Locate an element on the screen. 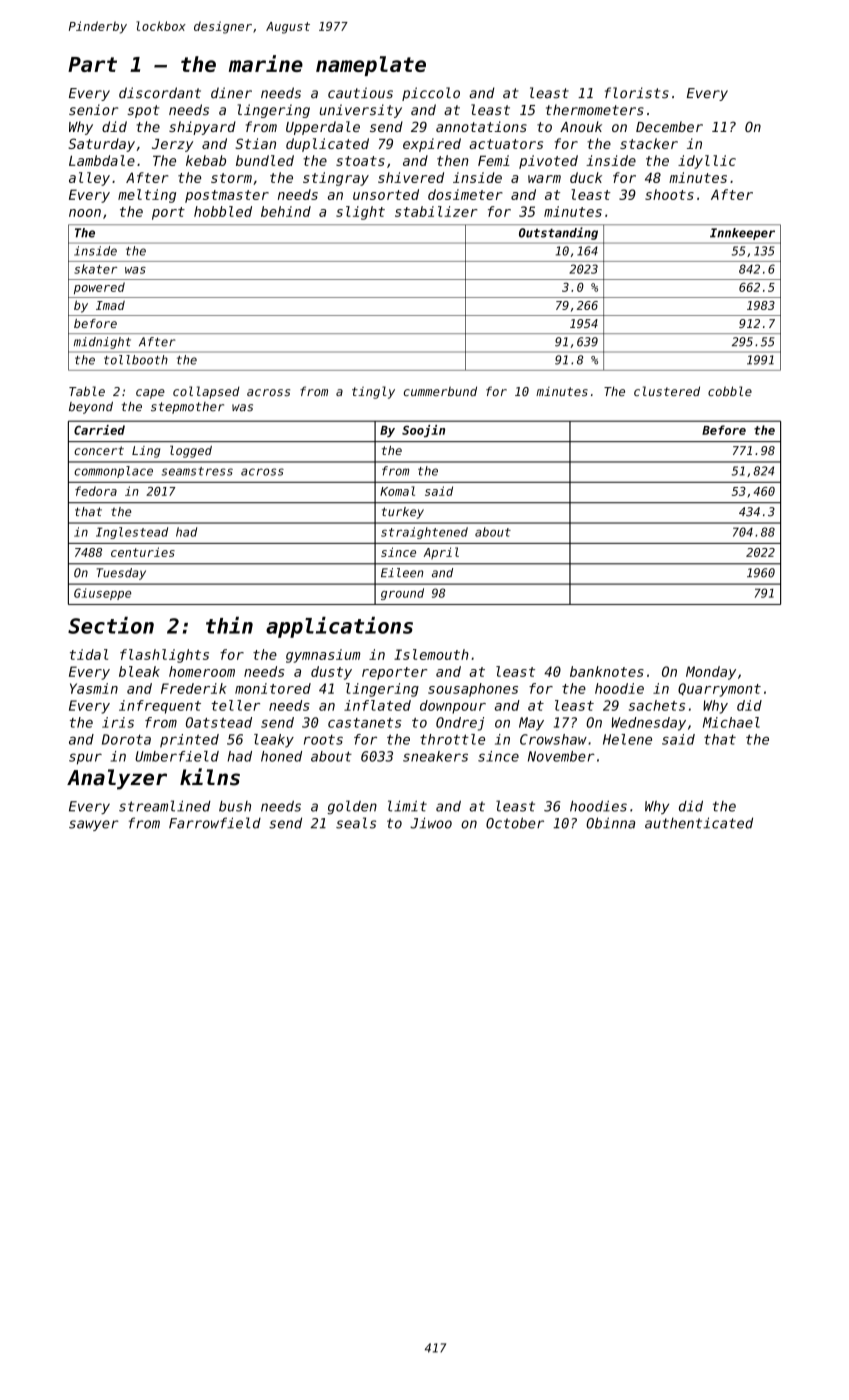 The height and width of the screenshot is (1400, 849). piccolo is located at coordinates (431, 94).
